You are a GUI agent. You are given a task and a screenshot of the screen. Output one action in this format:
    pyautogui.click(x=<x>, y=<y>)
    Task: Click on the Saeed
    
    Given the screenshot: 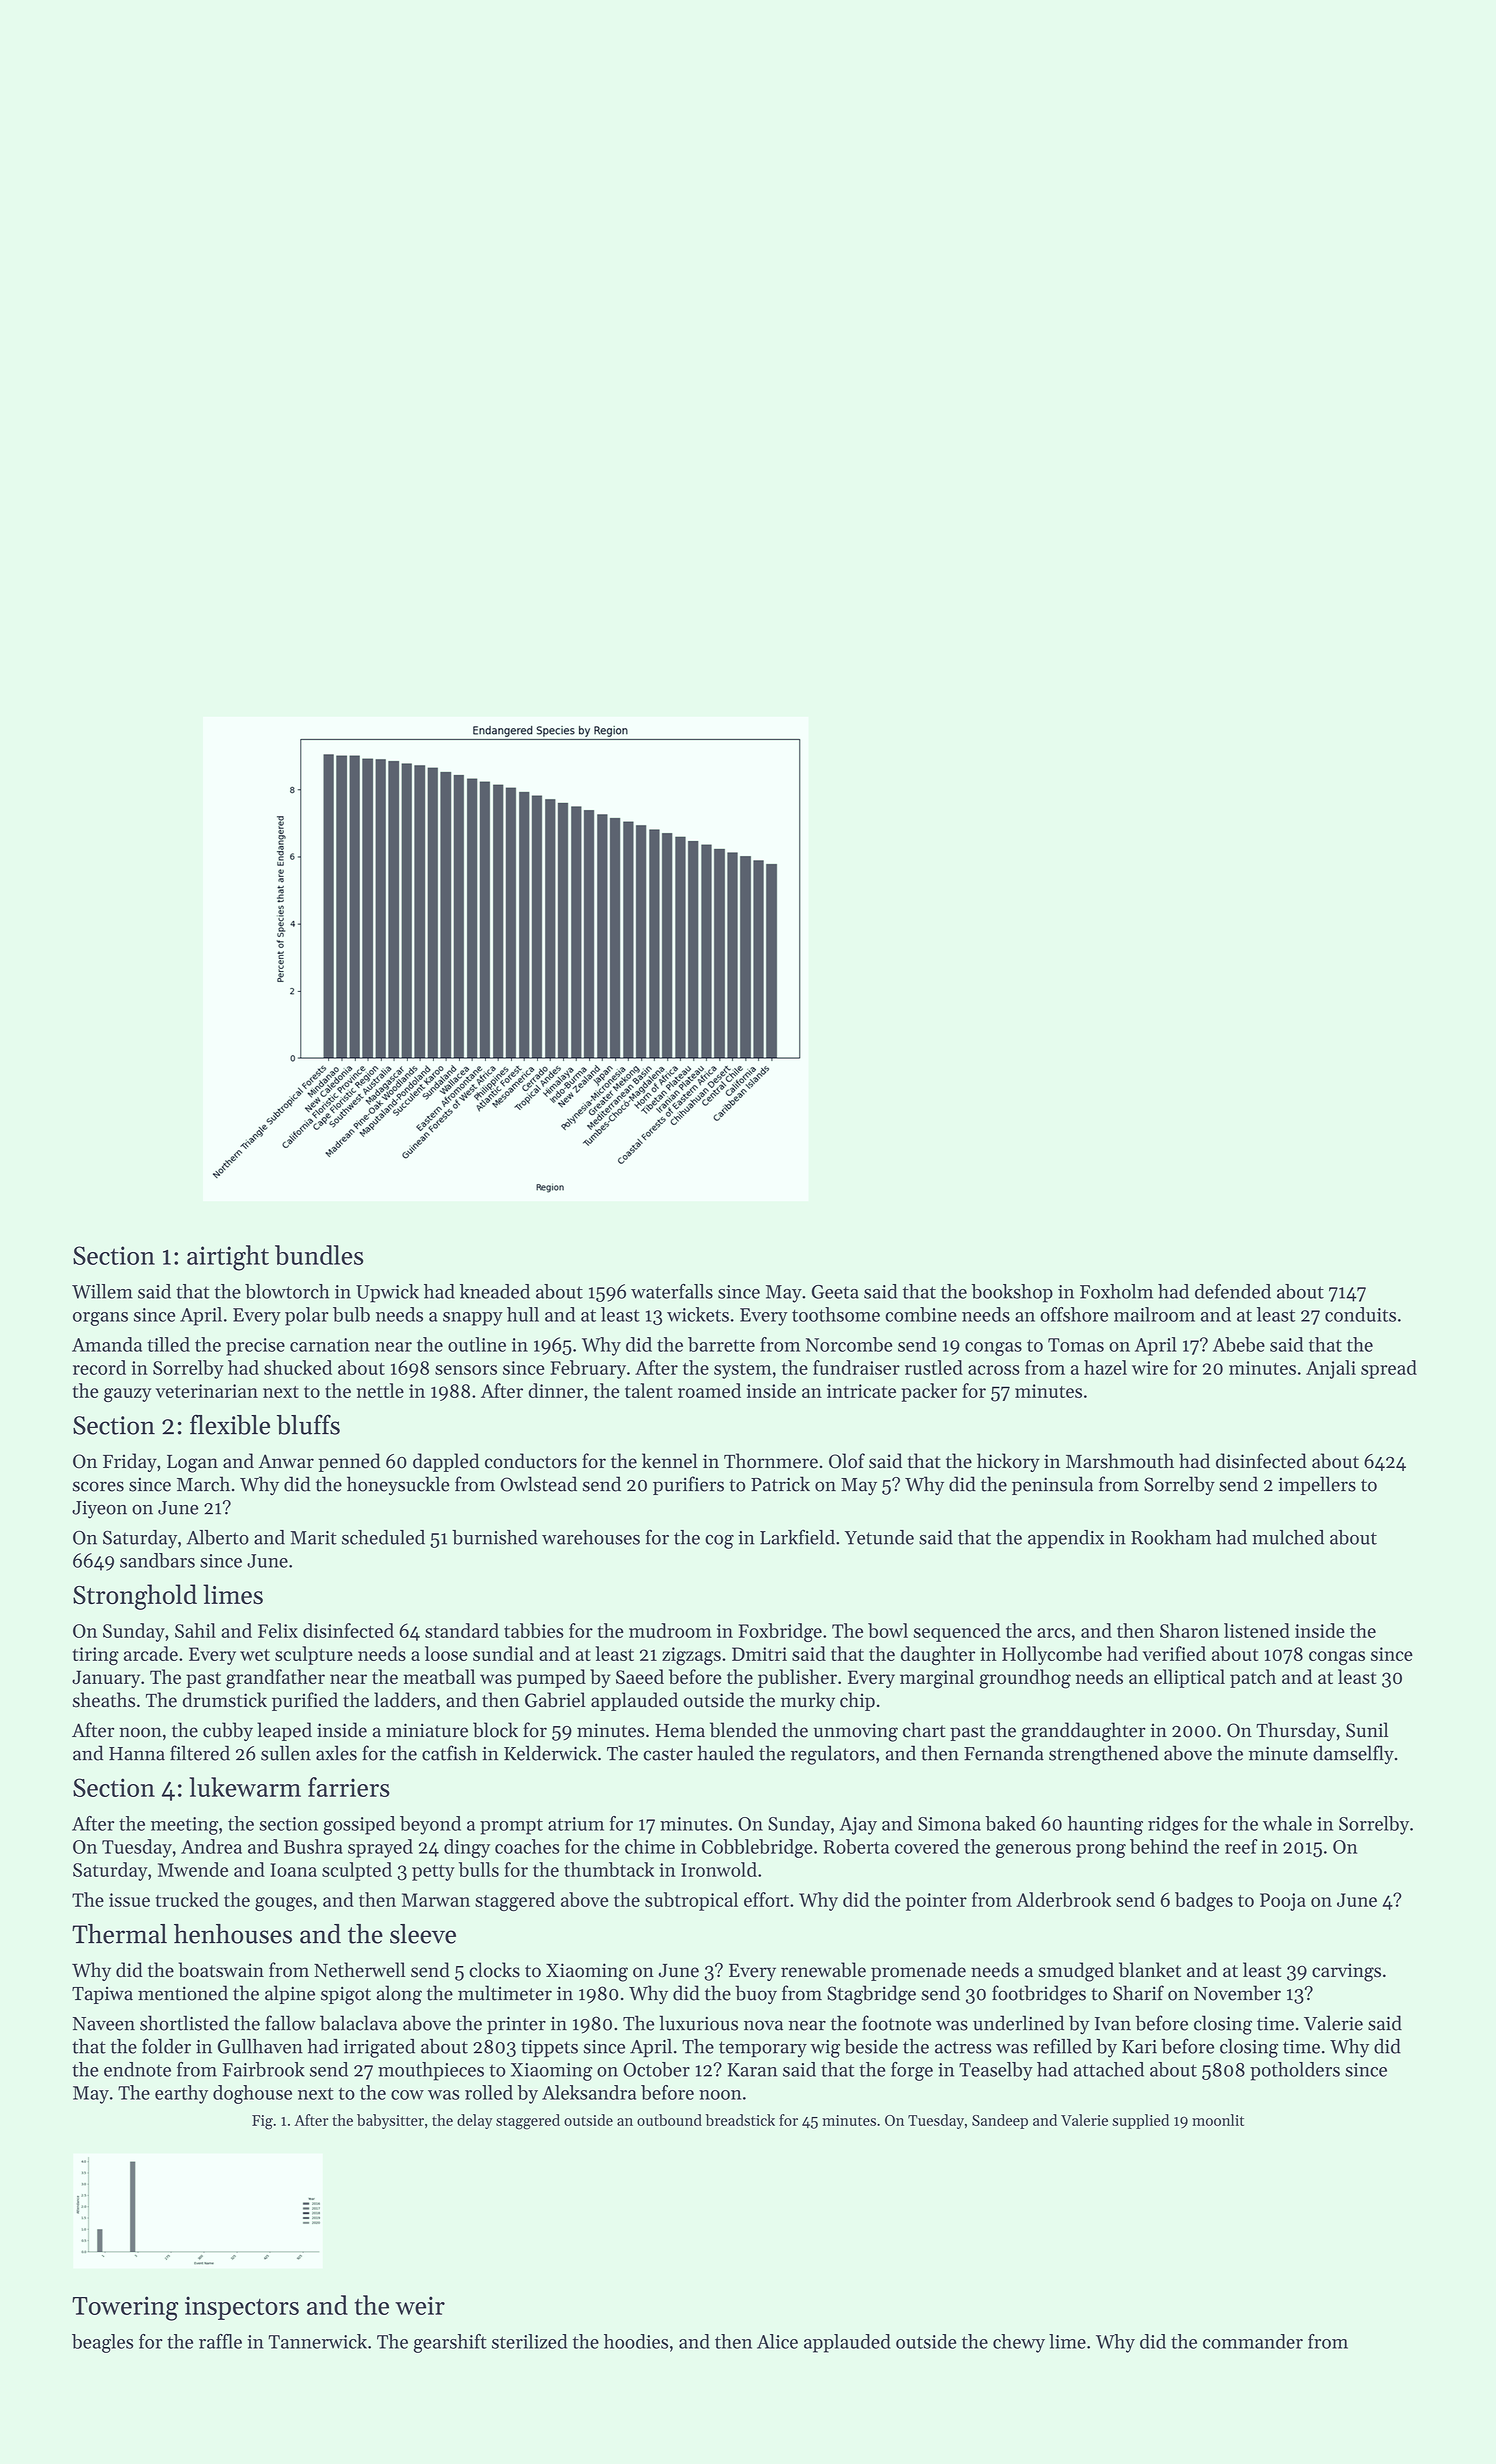 What is the action you would take?
    pyautogui.click(x=640, y=1676)
